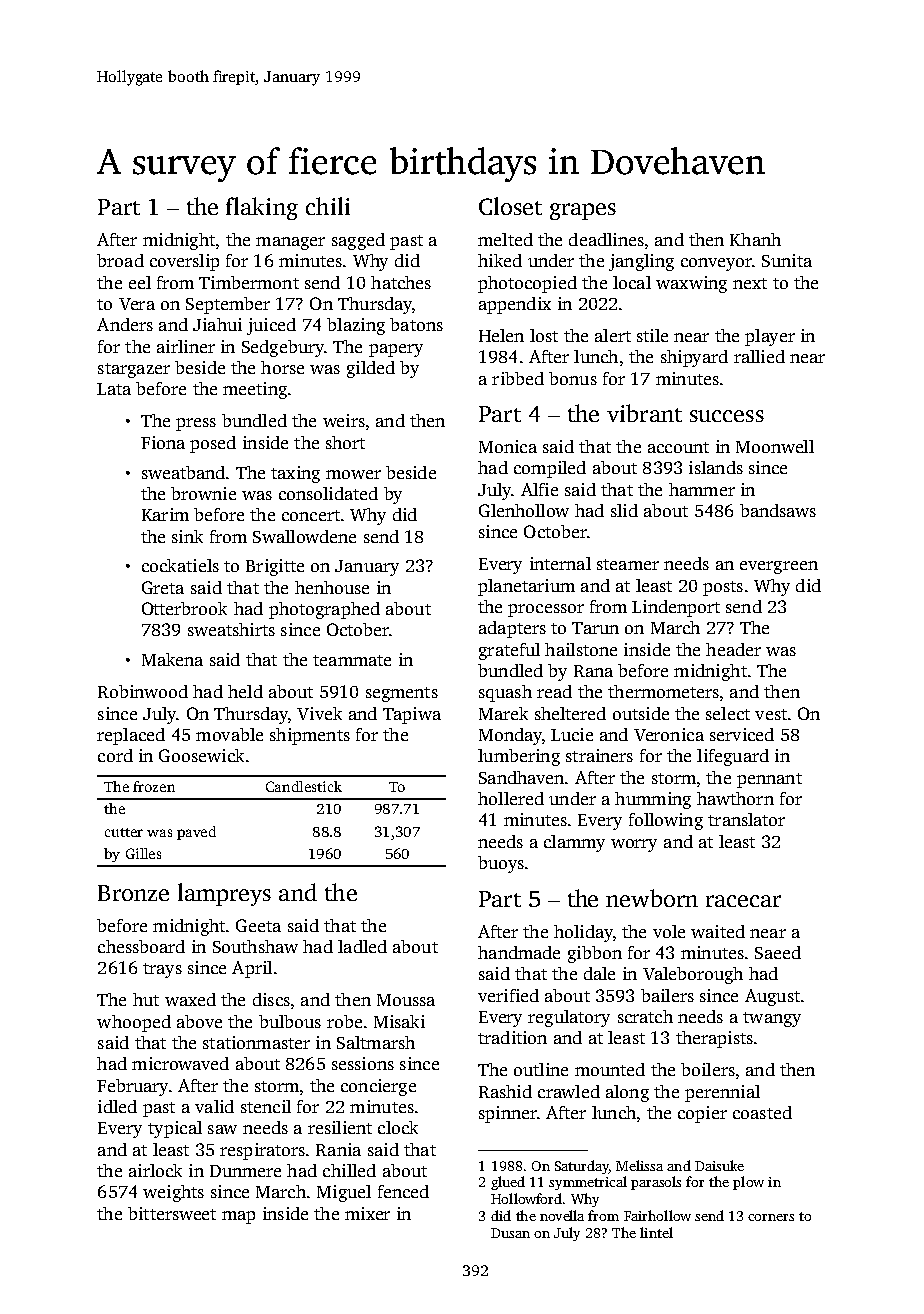 The width and height of the image is (924, 1314). What do you see at coordinates (653, 800) in the image?
I see `humming` at bounding box center [653, 800].
